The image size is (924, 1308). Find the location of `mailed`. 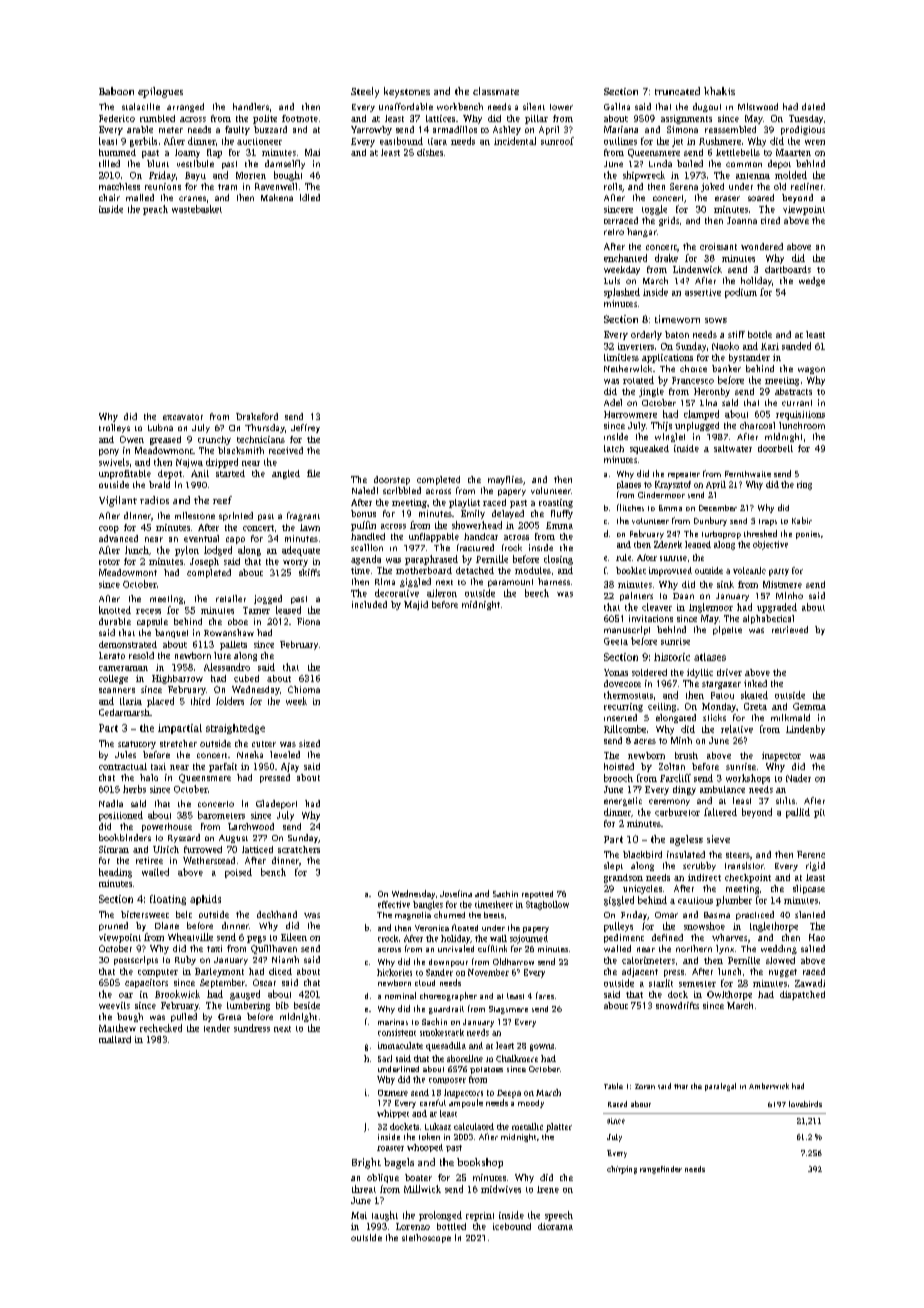

mailed is located at coordinates (140, 197).
